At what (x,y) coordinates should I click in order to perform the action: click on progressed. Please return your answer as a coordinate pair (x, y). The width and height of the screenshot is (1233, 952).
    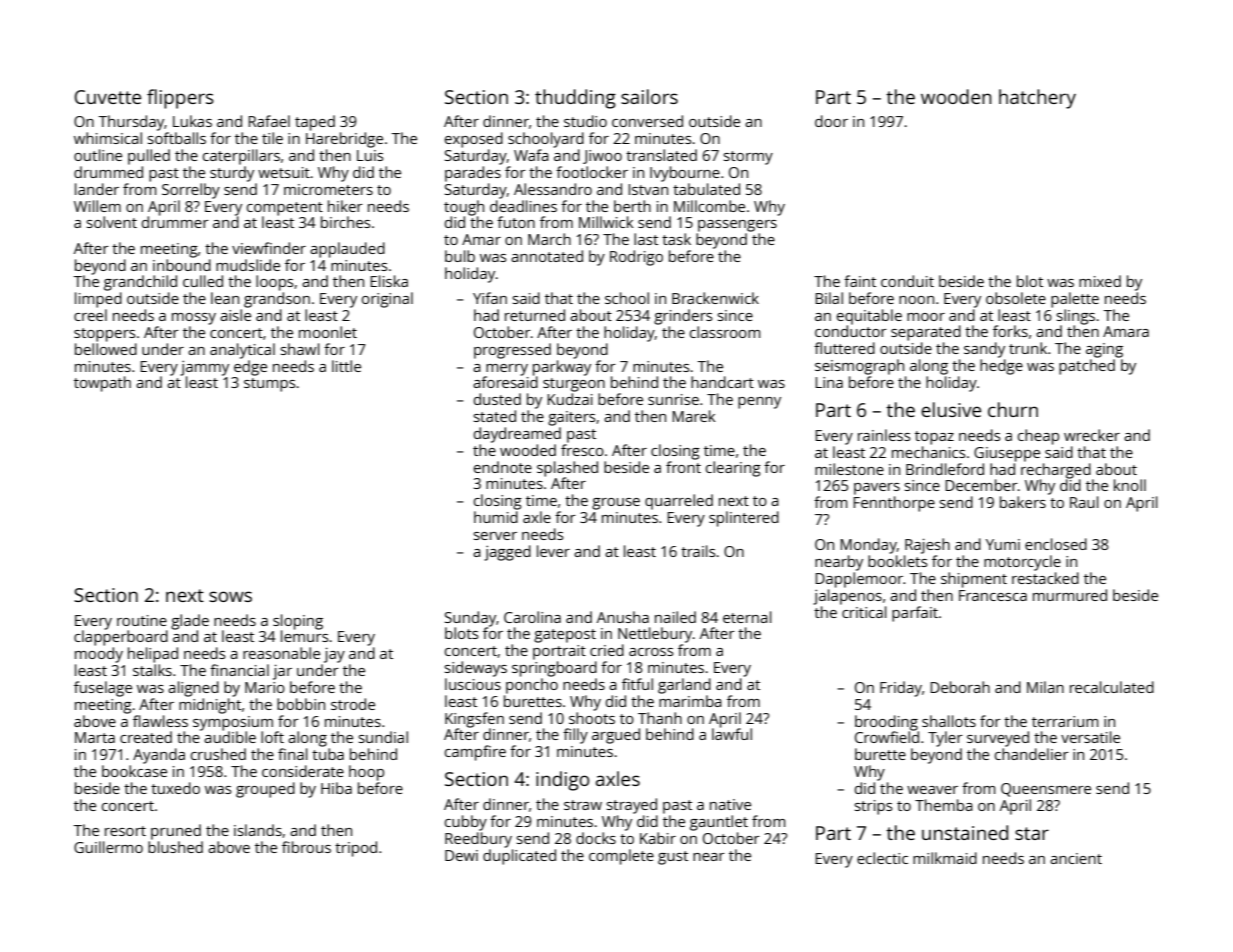
    Looking at the image, I should click on (512, 351).
